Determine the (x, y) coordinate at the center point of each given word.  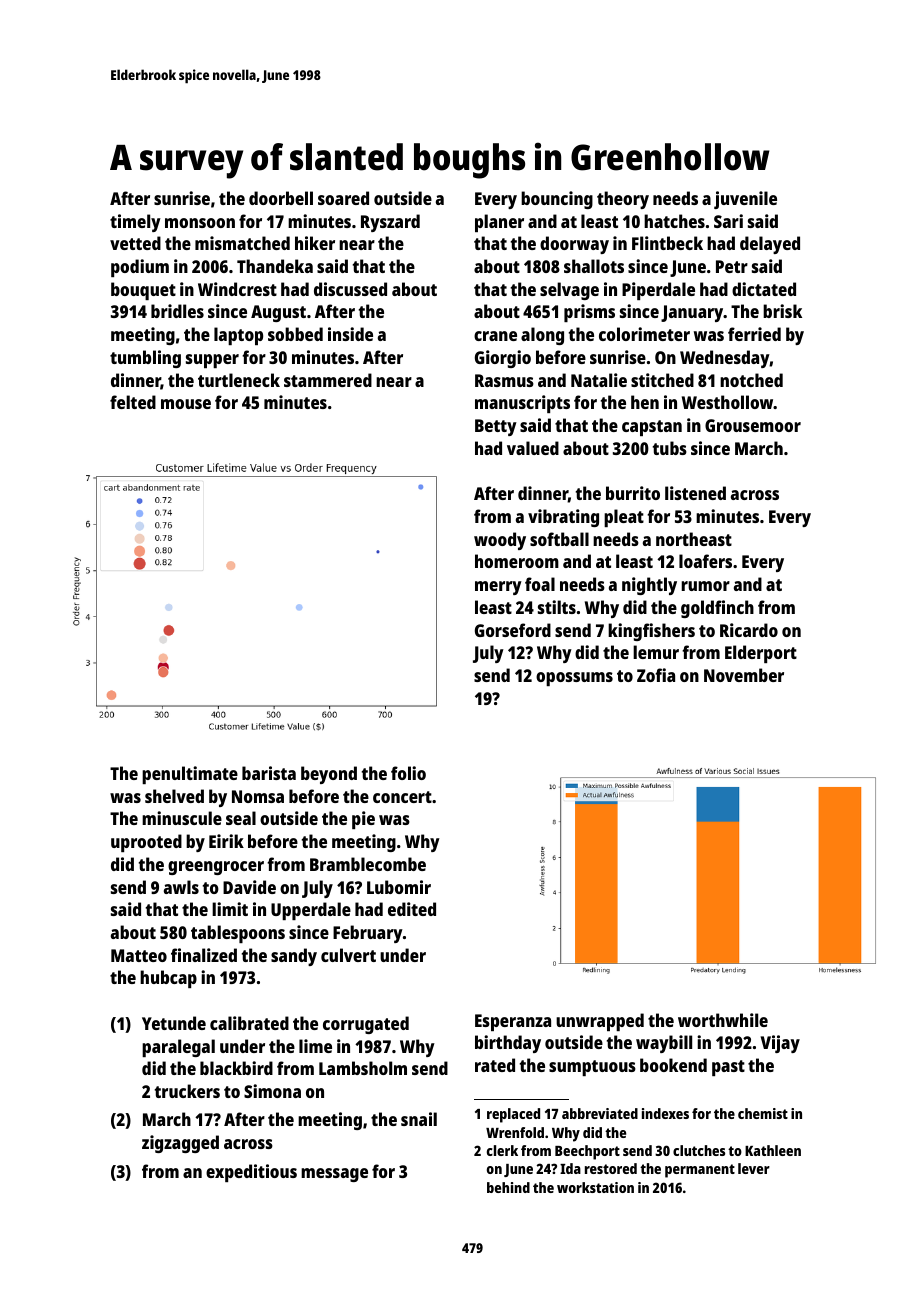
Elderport (761, 654)
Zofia (656, 675)
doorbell (281, 198)
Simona (272, 1091)
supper (212, 361)
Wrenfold (515, 1132)
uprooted (146, 843)
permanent (700, 1171)
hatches (674, 221)
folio (408, 773)
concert (402, 797)
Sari (728, 221)
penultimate (190, 775)
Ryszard (390, 223)
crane (495, 336)
